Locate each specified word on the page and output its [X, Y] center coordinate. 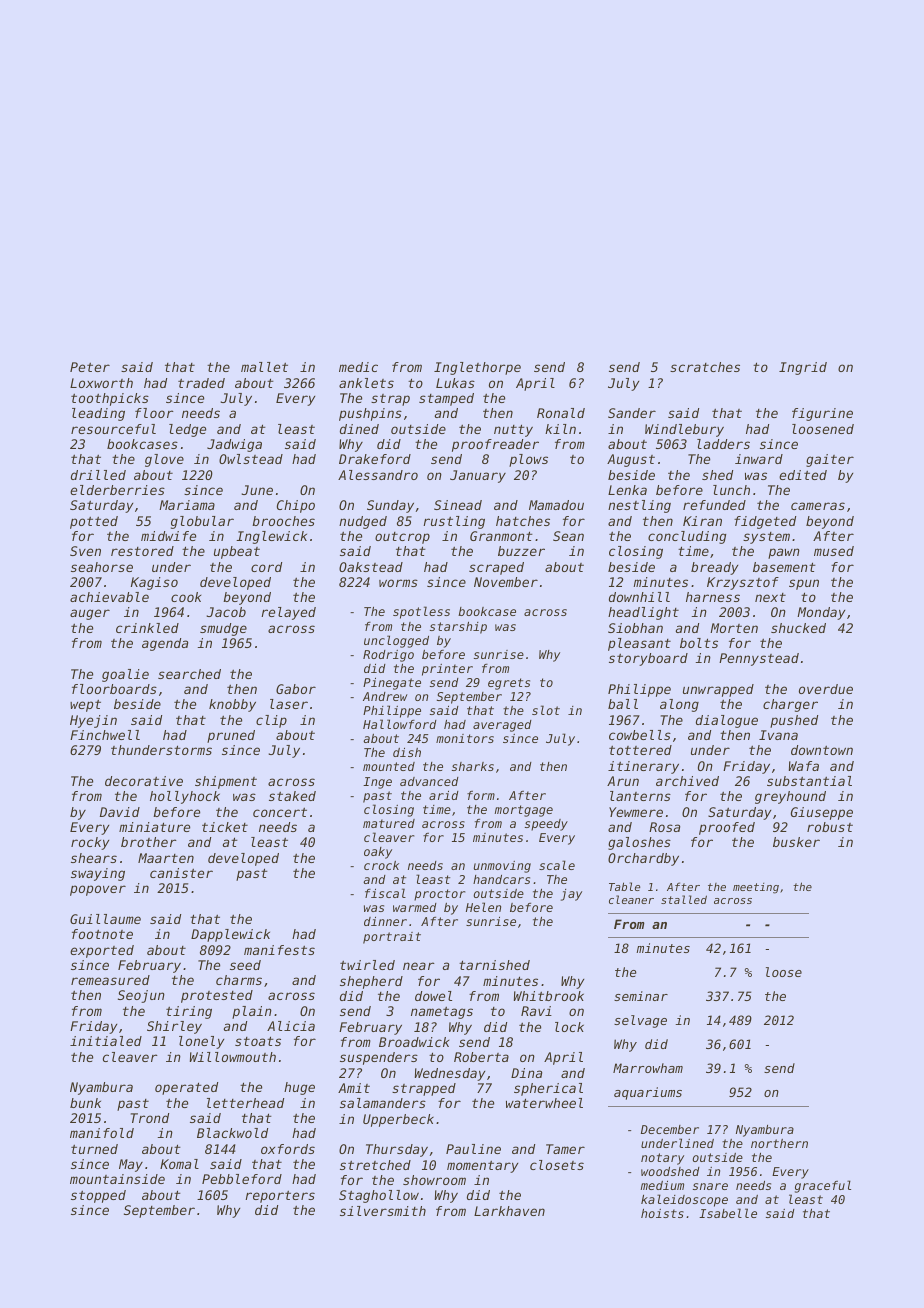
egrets [509, 684]
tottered [640, 750]
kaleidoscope [684, 1200]
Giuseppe [822, 813]
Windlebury [684, 430]
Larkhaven [509, 1211]
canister [181, 873]
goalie [125, 675]
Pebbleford [242, 1179]
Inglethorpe [477, 368]
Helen [483, 907]
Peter [90, 367]
